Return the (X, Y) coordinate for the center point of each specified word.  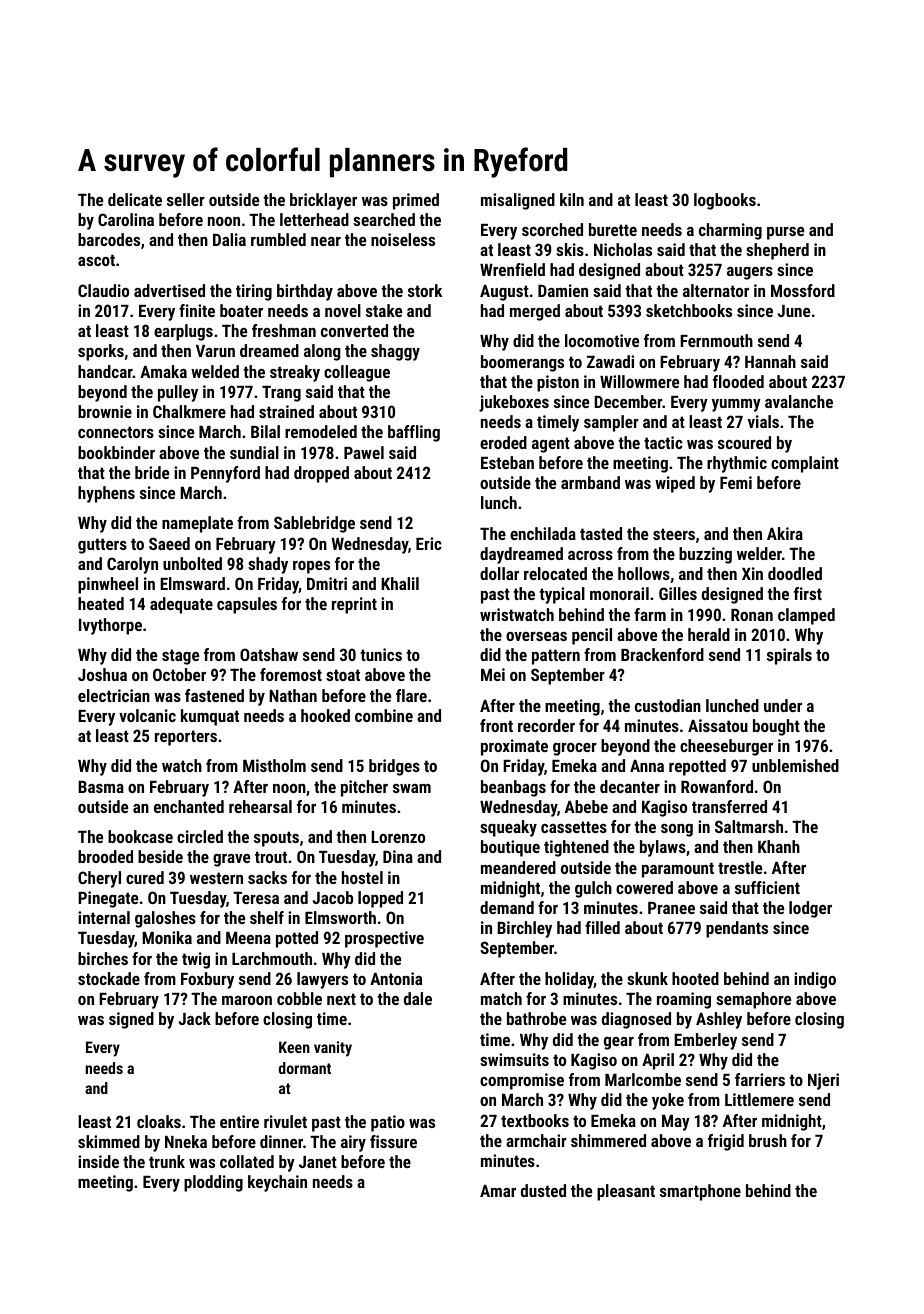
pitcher (364, 788)
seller (186, 199)
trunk (167, 1161)
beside (160, 856)
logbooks (725, 201)
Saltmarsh (749, 826)
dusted (543, 1190)
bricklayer (323, 201)
